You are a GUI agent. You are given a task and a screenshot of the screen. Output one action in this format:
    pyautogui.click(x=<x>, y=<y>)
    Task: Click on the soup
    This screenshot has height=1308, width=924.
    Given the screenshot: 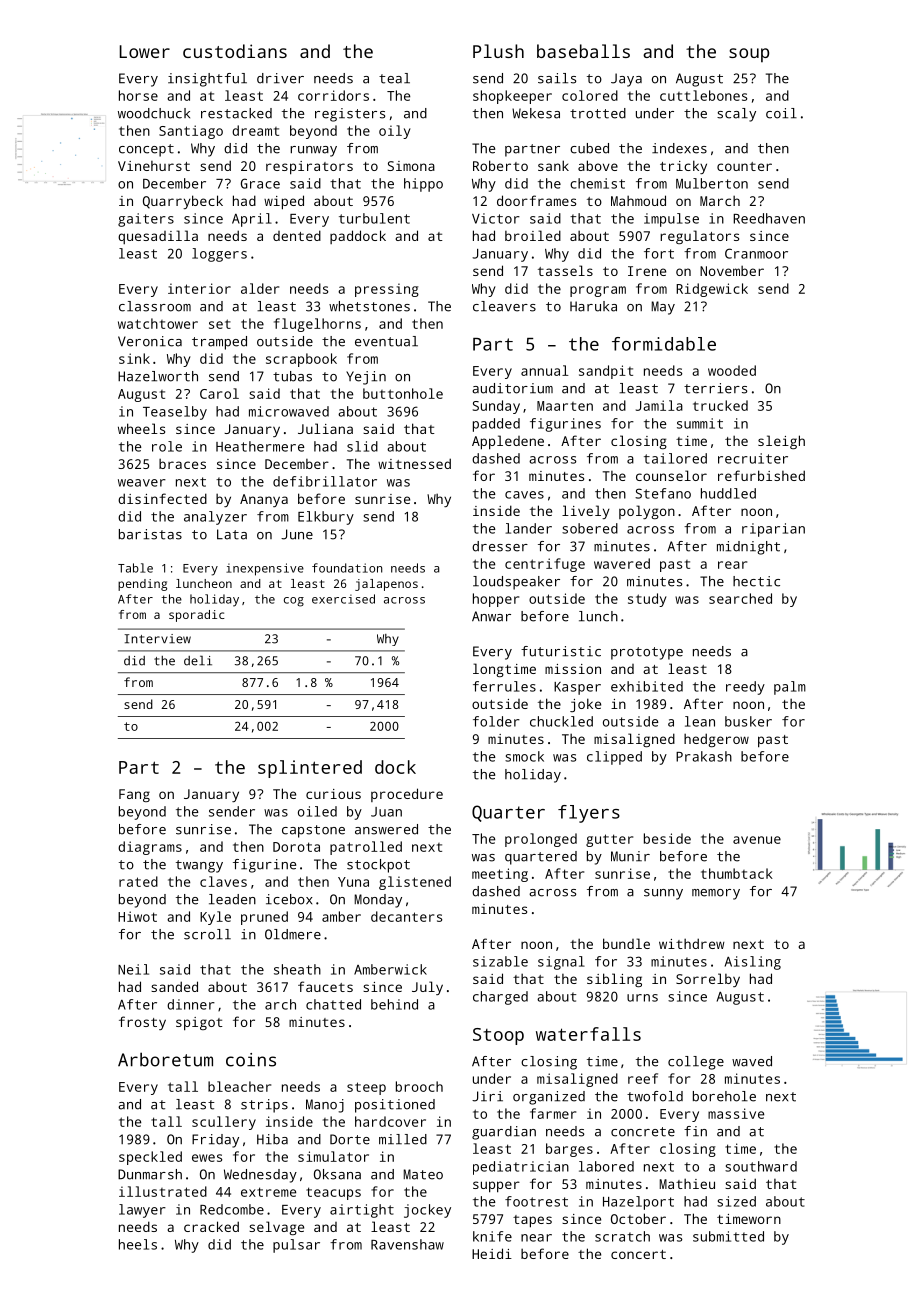 What is the action you would take?
    pyautogui.click(x=749, y=55)
